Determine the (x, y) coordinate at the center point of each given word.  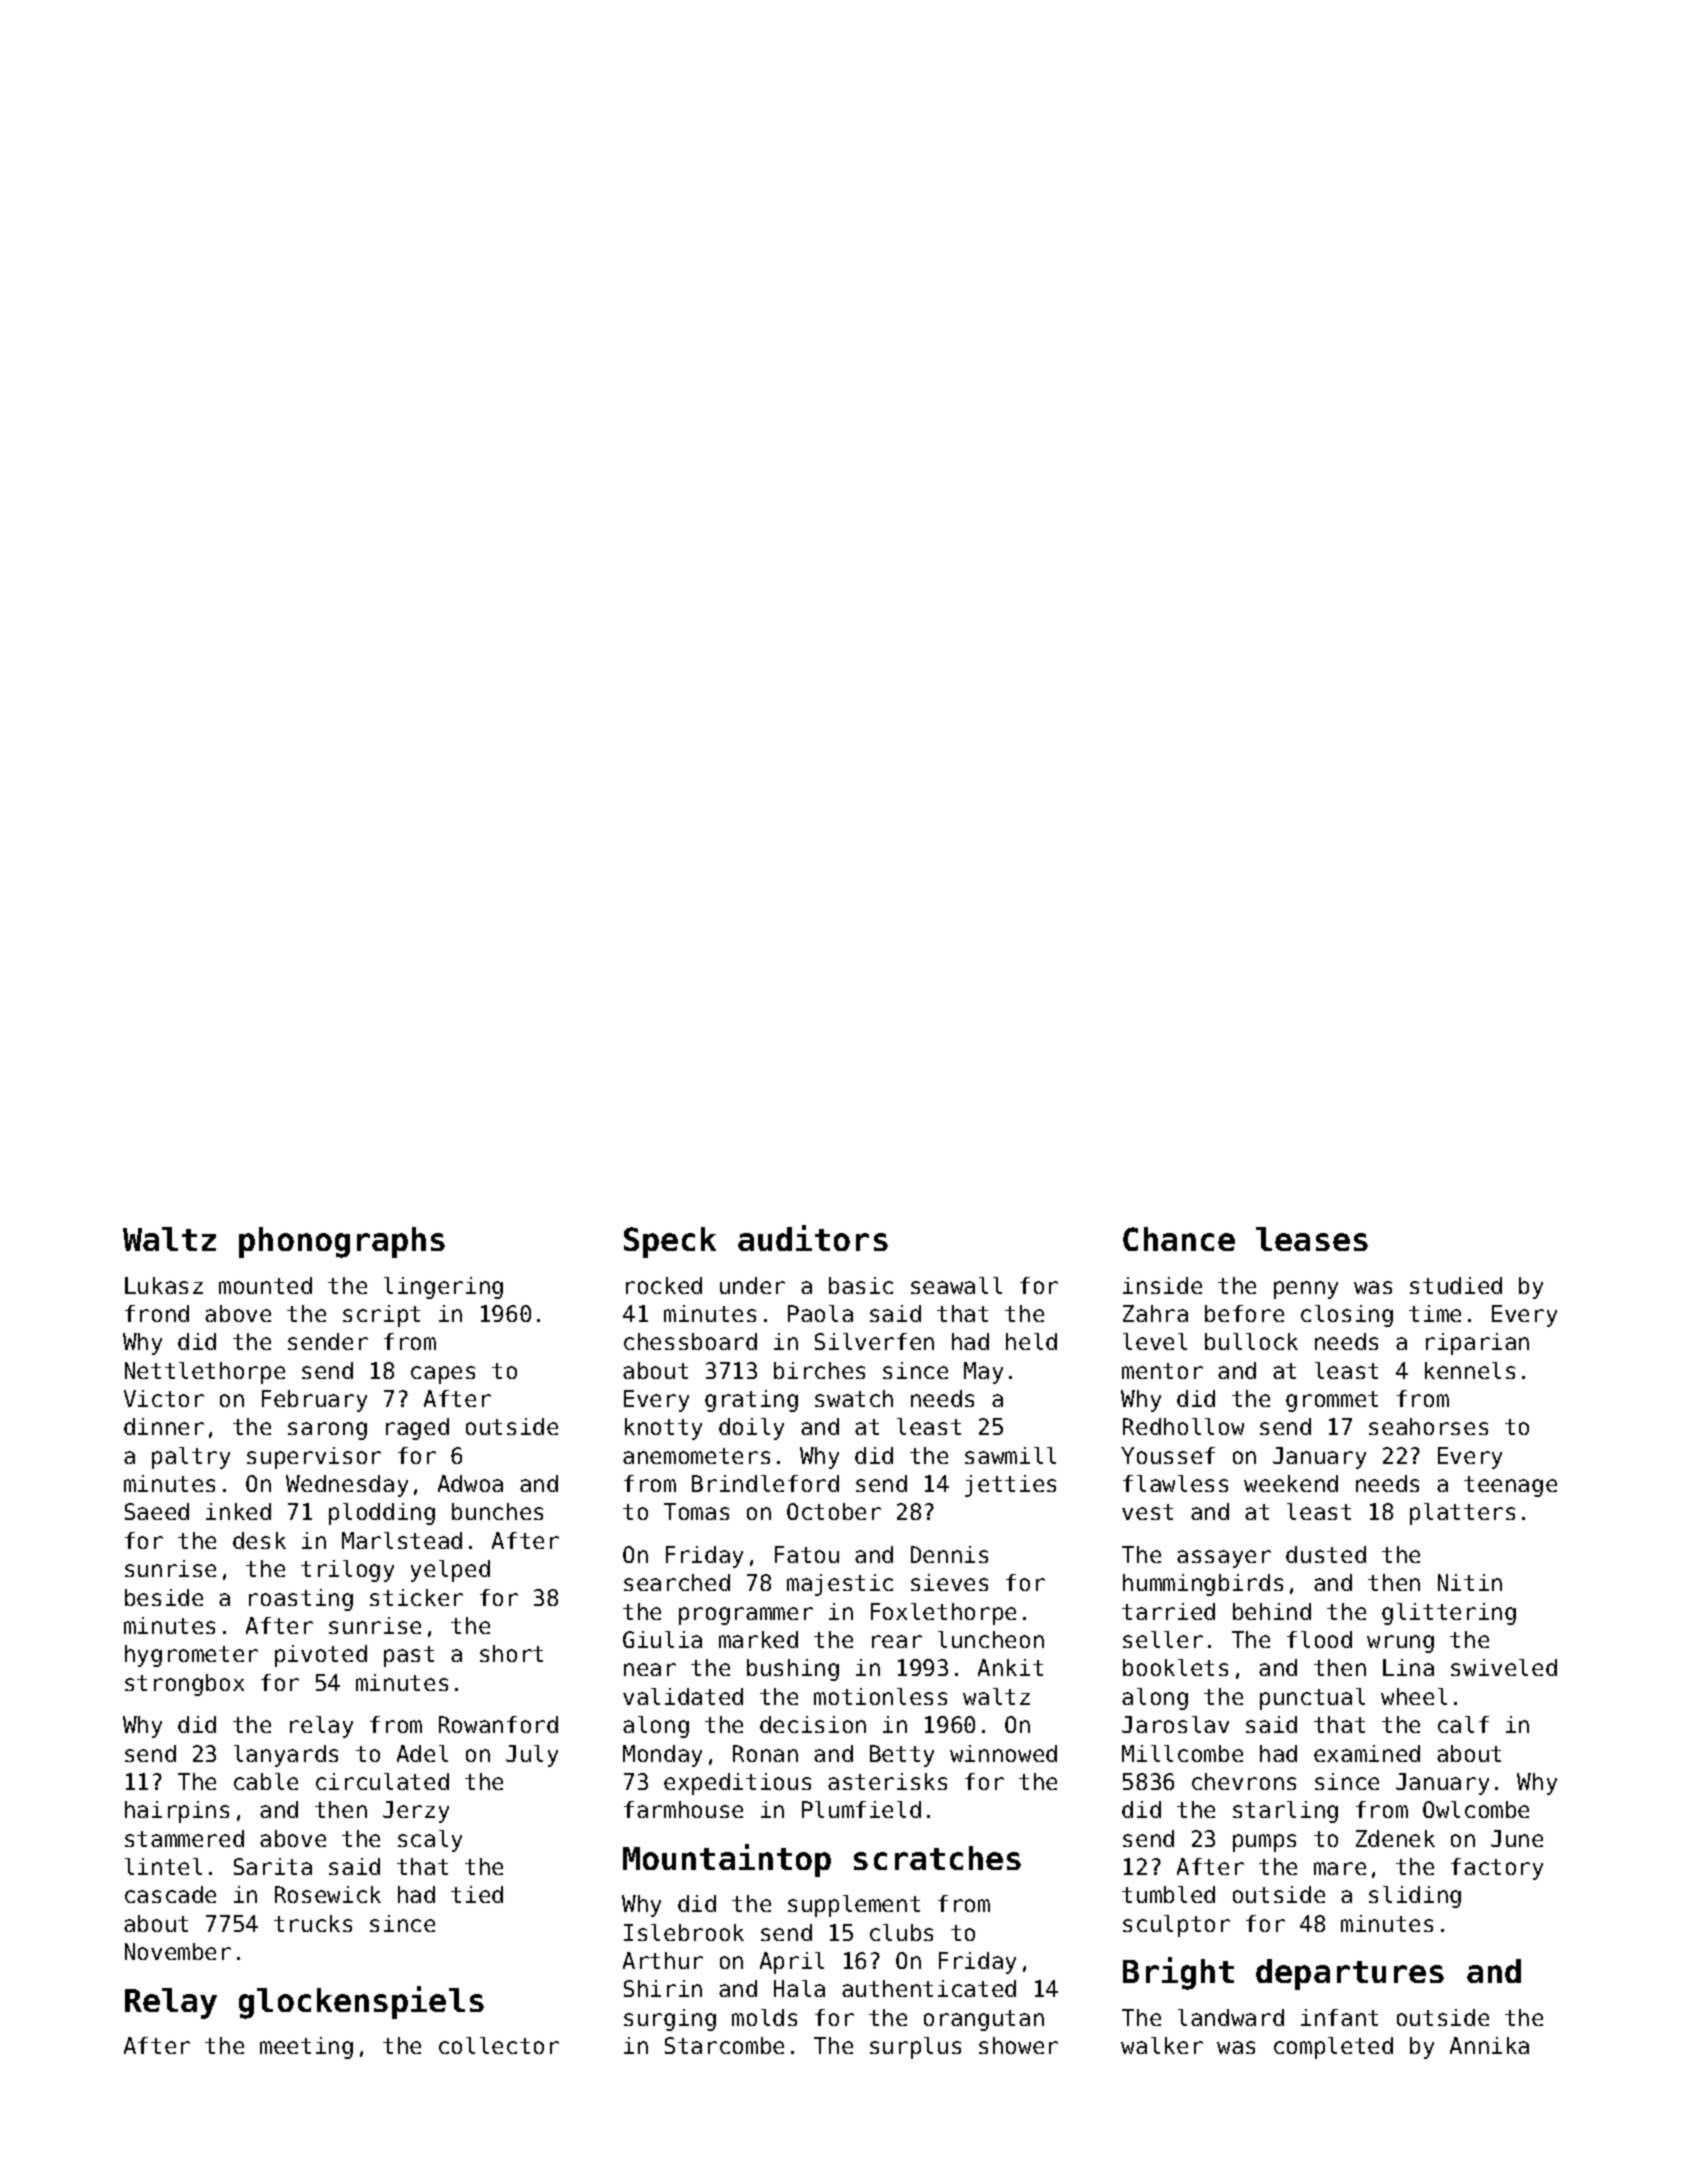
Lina (1408, 1667)
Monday (662, 1756)
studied (1456, 1285)
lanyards (286, 1756)
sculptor (1176, 1926)
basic (861, 1285)
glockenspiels (361, 2002)
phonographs (342, 1242)
